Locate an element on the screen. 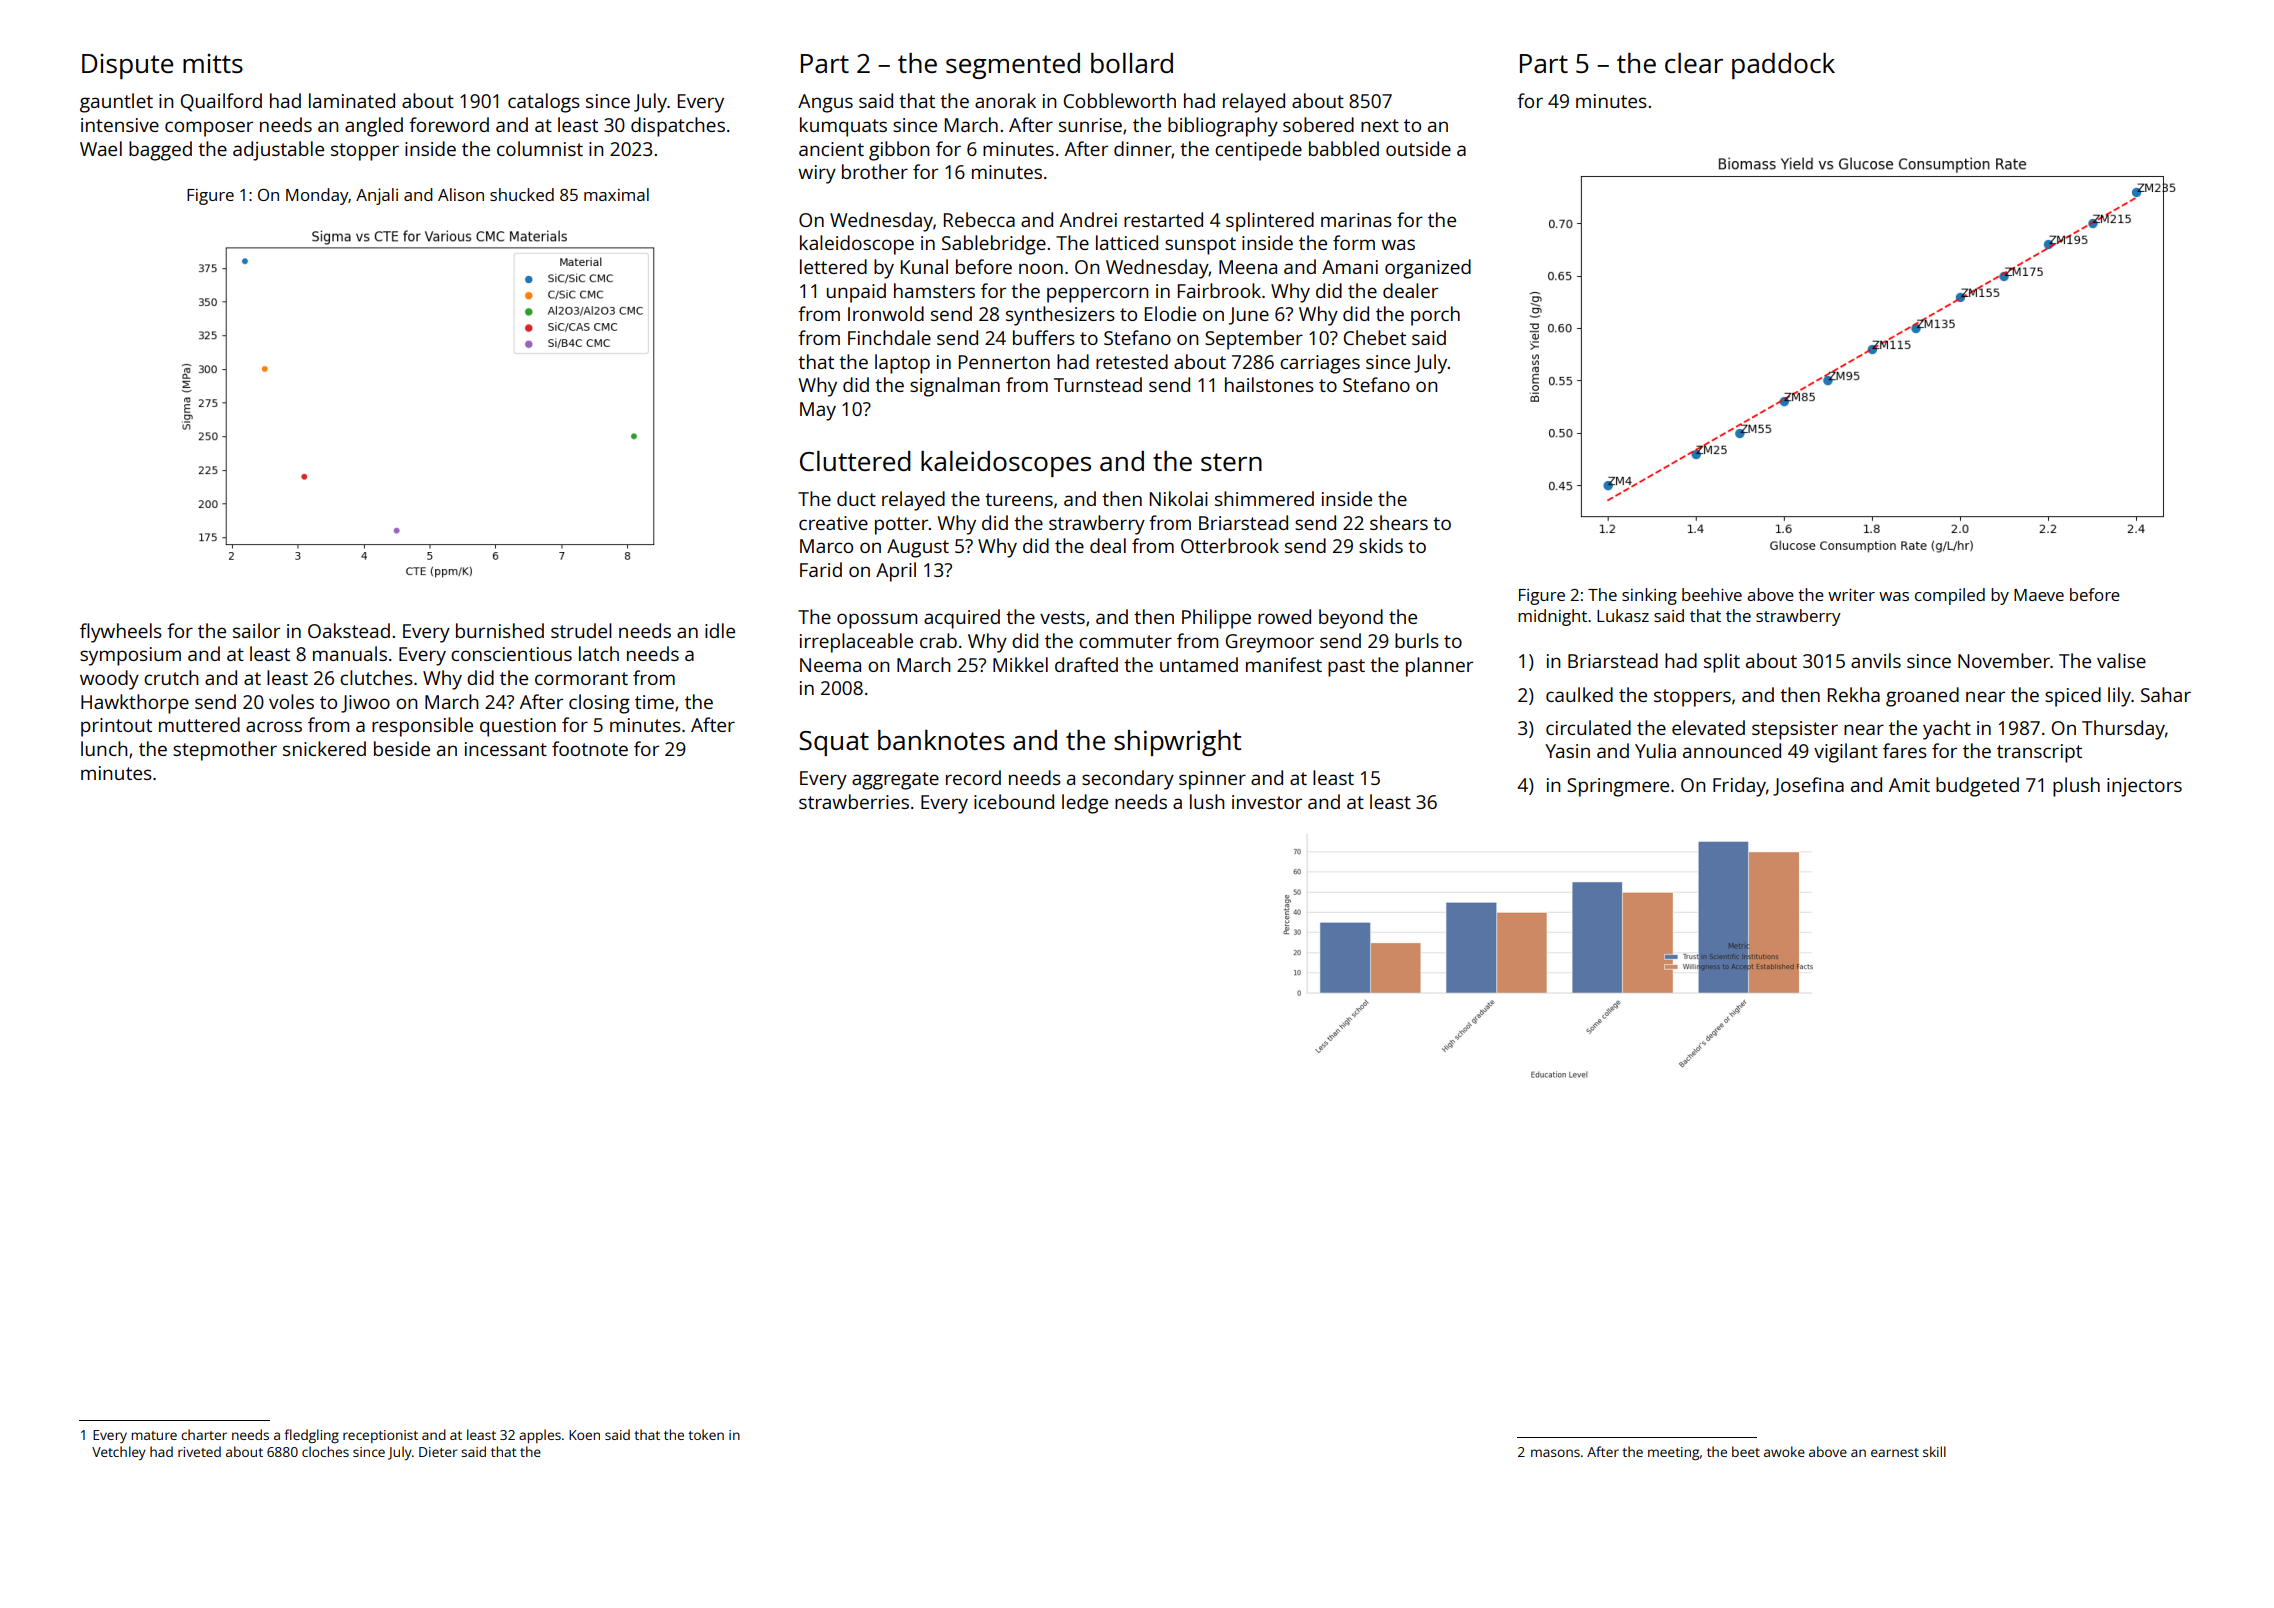 This screenshot has width=2274, height=1608. budgeted is located at coordinates (1977, 787).
